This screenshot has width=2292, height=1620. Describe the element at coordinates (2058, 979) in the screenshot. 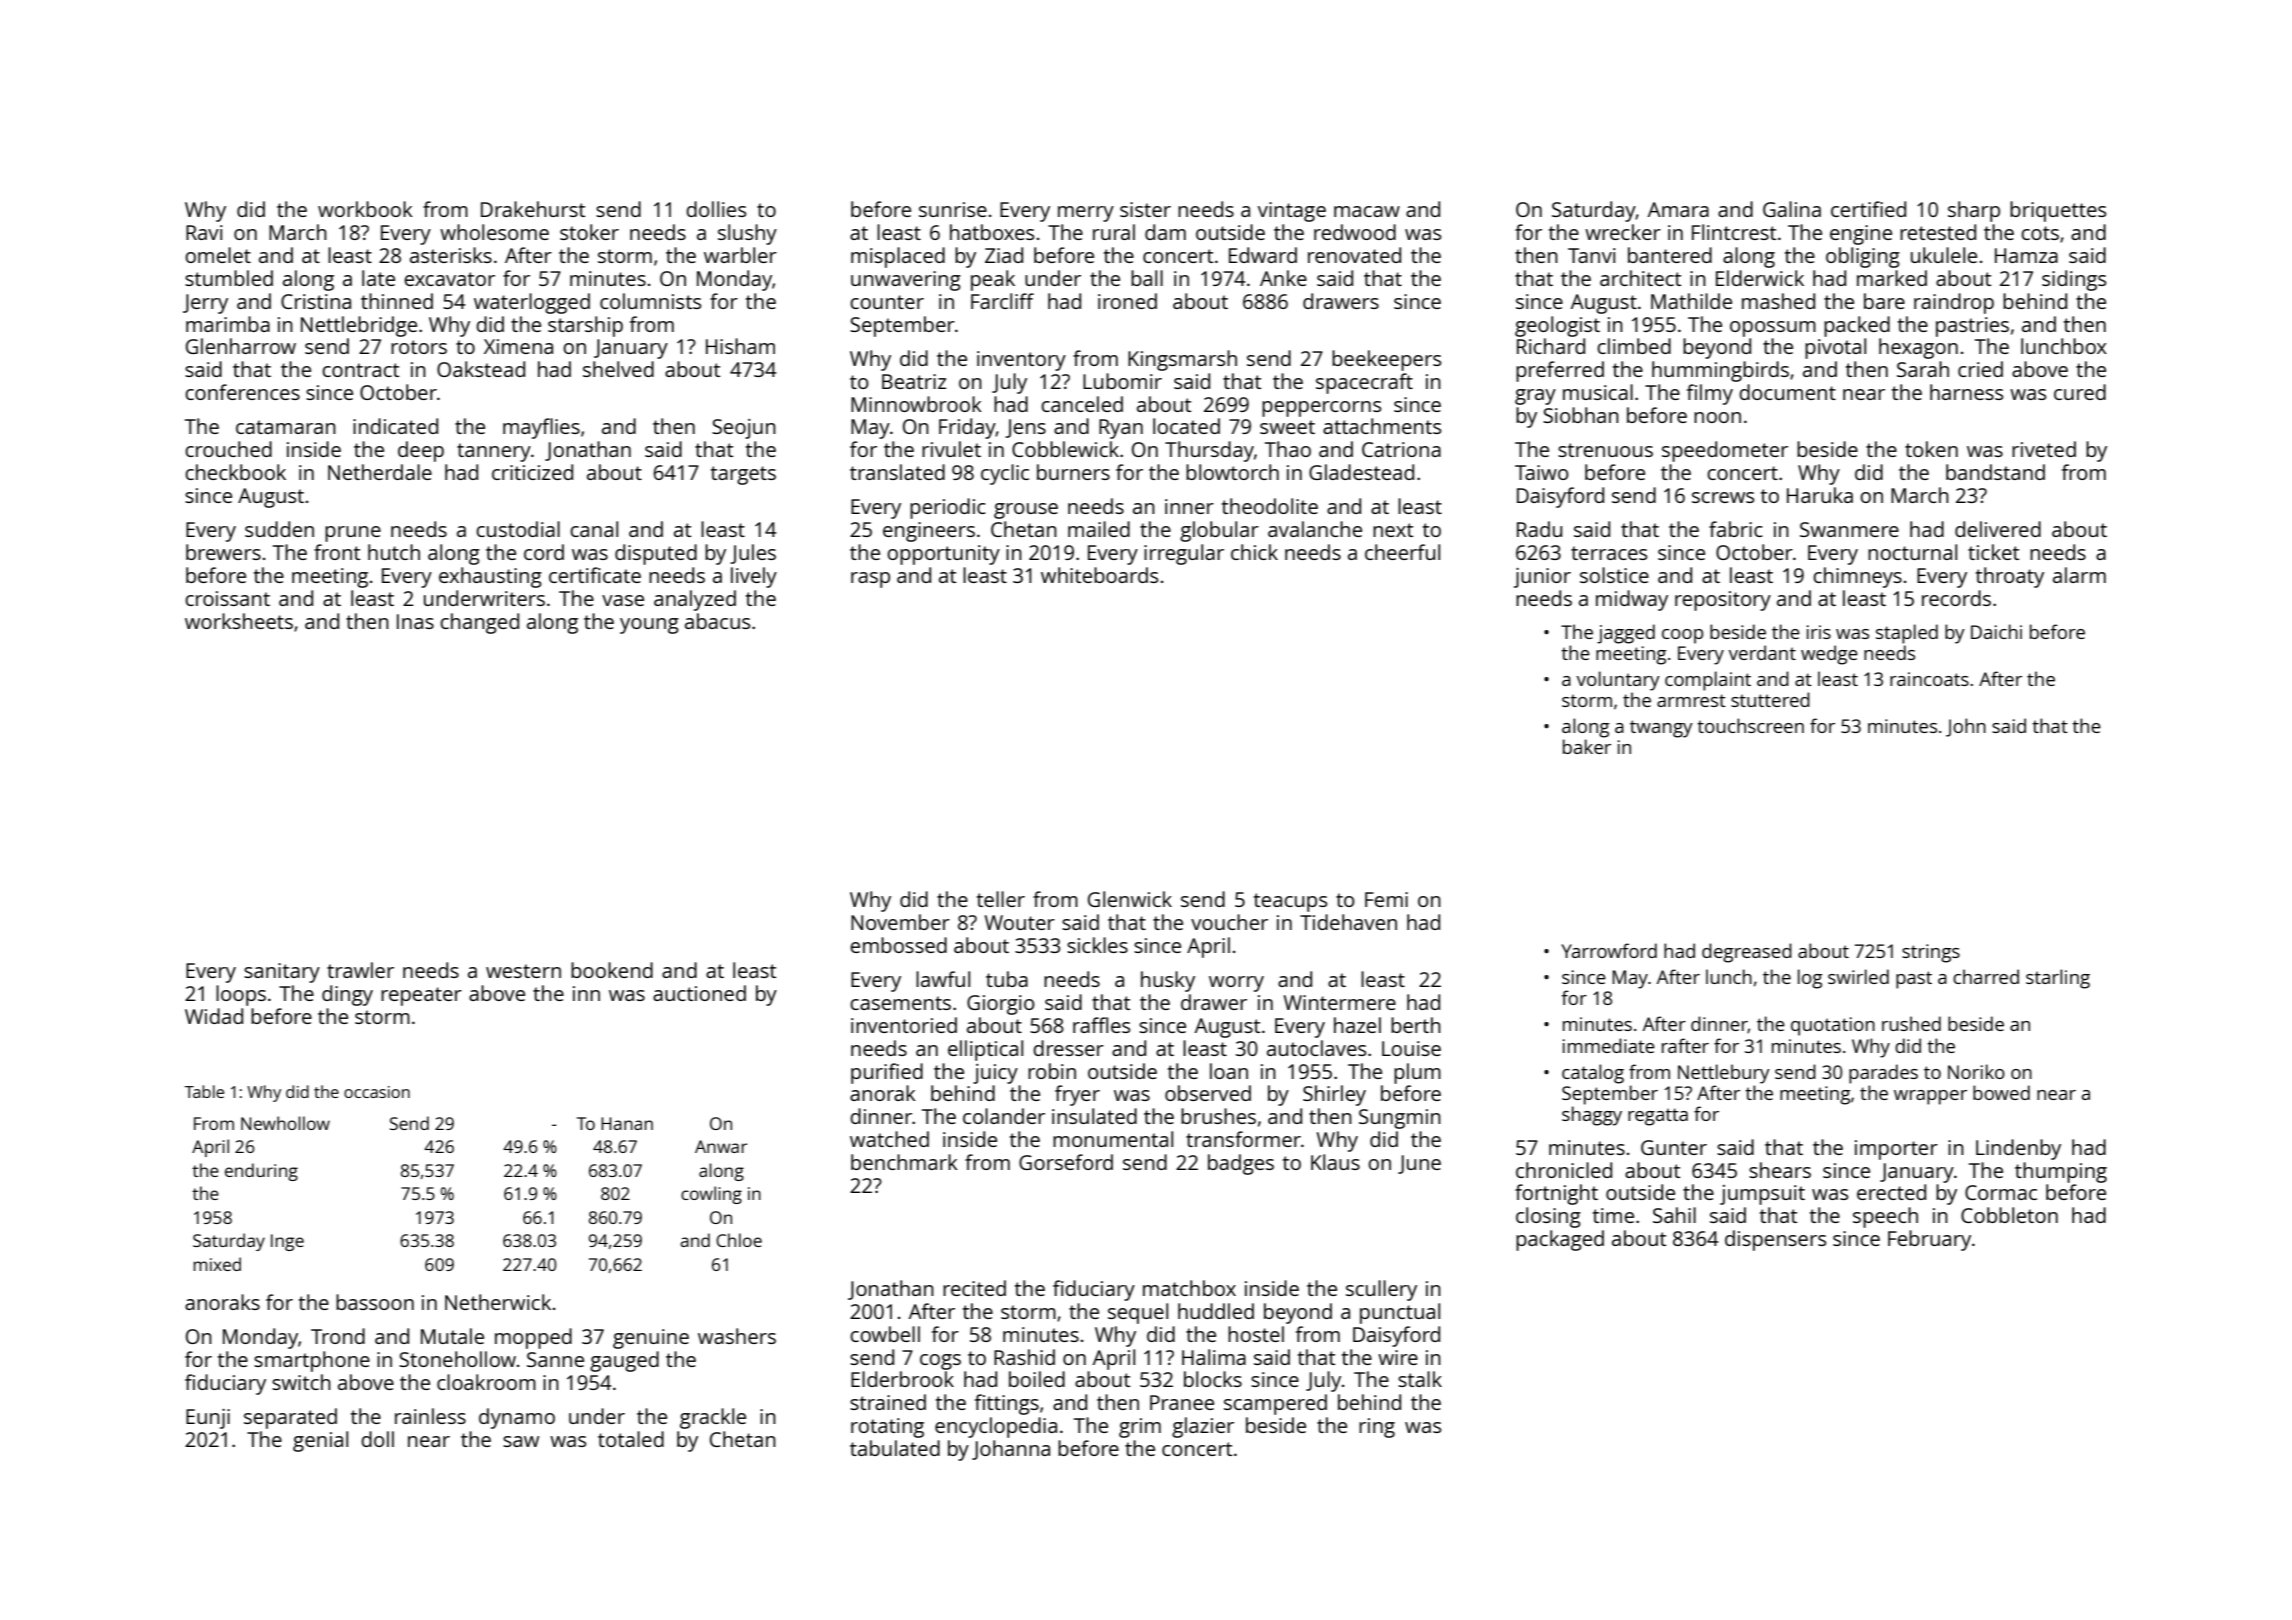

I see `starling` at that location.
